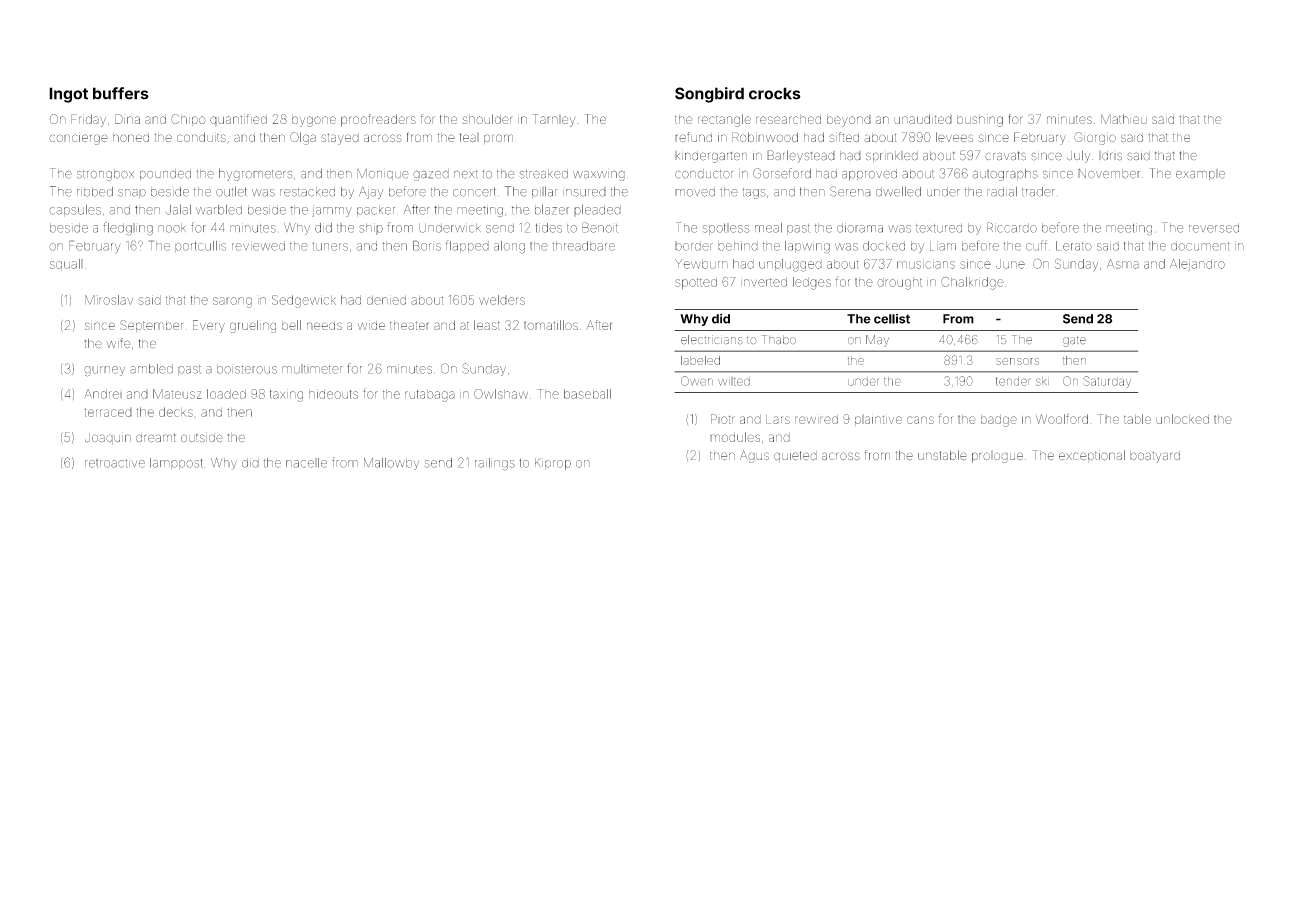 This image has height=924, width=1308. I want to click on Mathieu, so click(1124, 119).
